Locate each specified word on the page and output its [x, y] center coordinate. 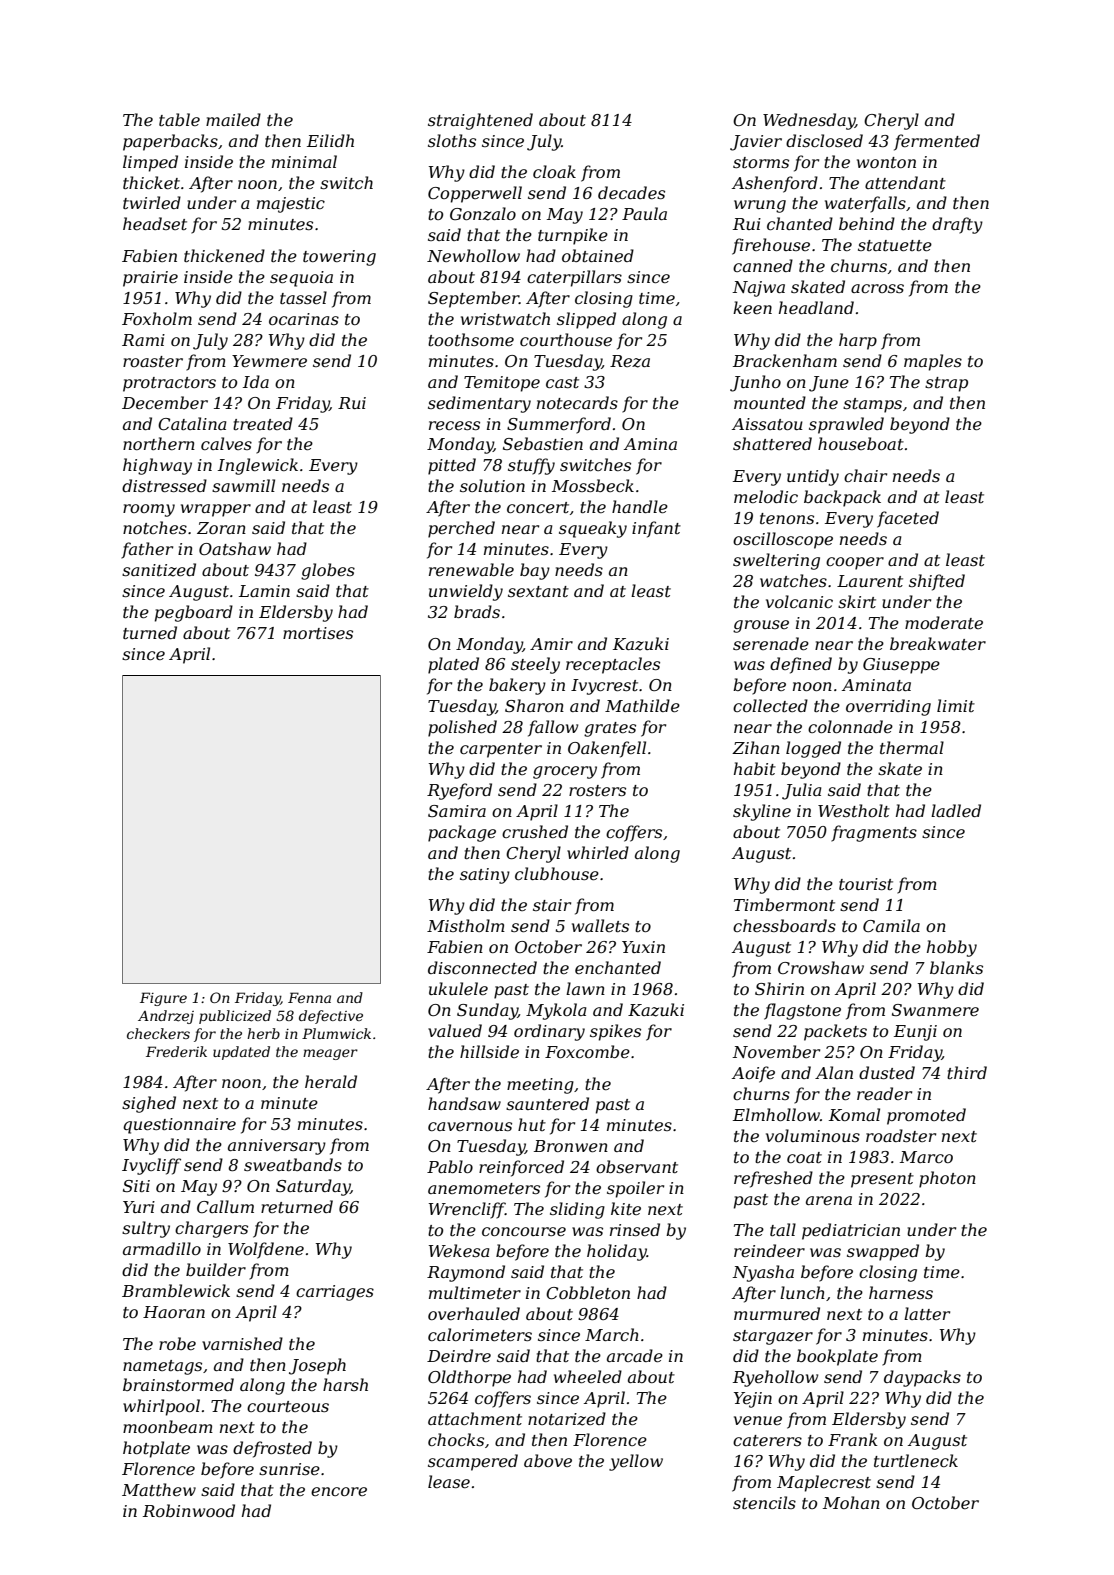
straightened [480, 121]
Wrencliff [467, 1210]
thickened [224, 255]
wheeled [588, 1376]
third [967, 1072]
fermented [937, 142]
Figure [163, 999]
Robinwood [189, 1510]
